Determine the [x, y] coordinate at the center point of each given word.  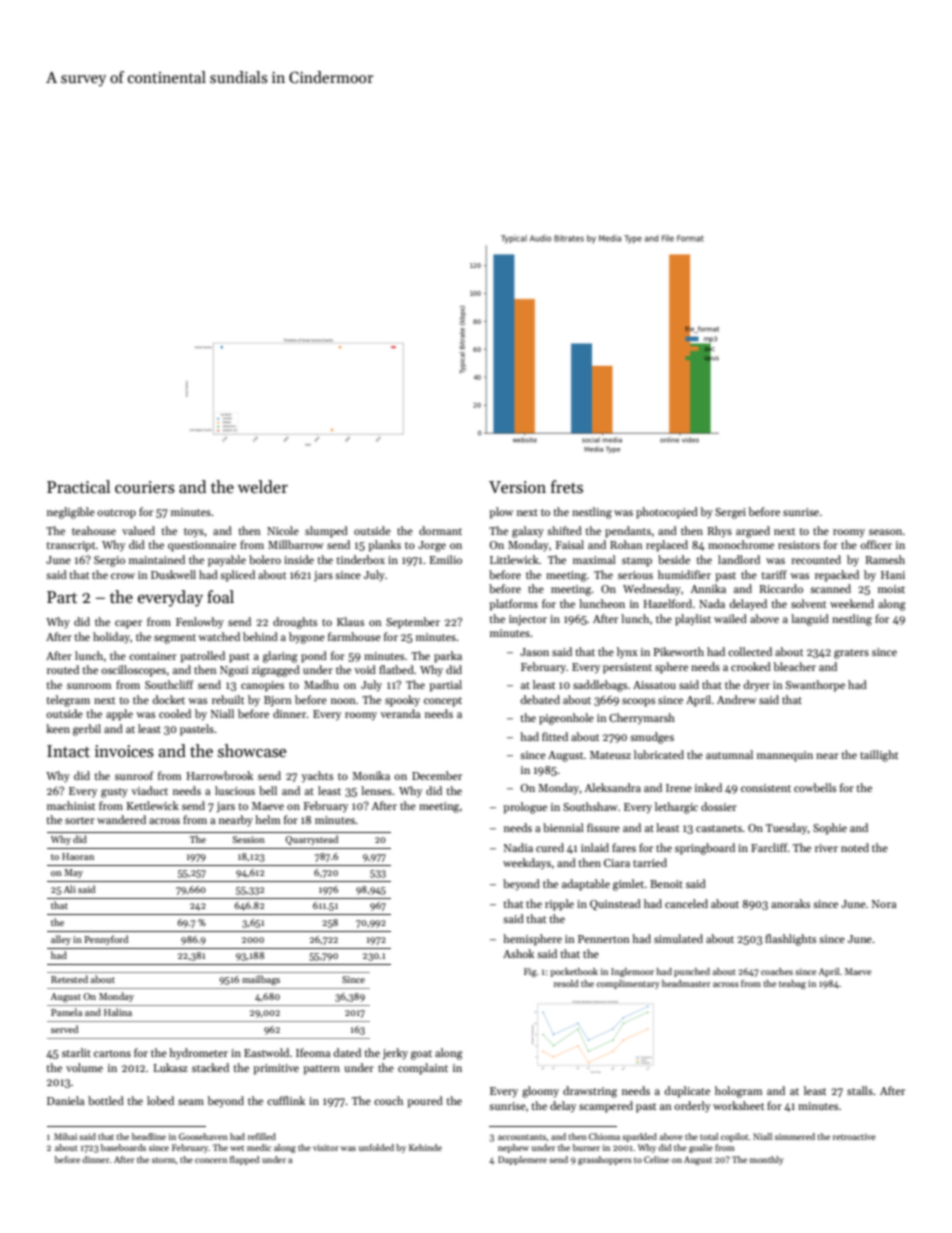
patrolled [202, 657]
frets [567, 487]
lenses [376, 790]
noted [855, 847]
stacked [210, 1067]
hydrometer [198, 1054]
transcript [71, 546]
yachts [317, 776]
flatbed [396, 669]
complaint [423, 1069]
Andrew [736, 699]
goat [421, 1055]
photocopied [667, 513]
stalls [860, 1090]
